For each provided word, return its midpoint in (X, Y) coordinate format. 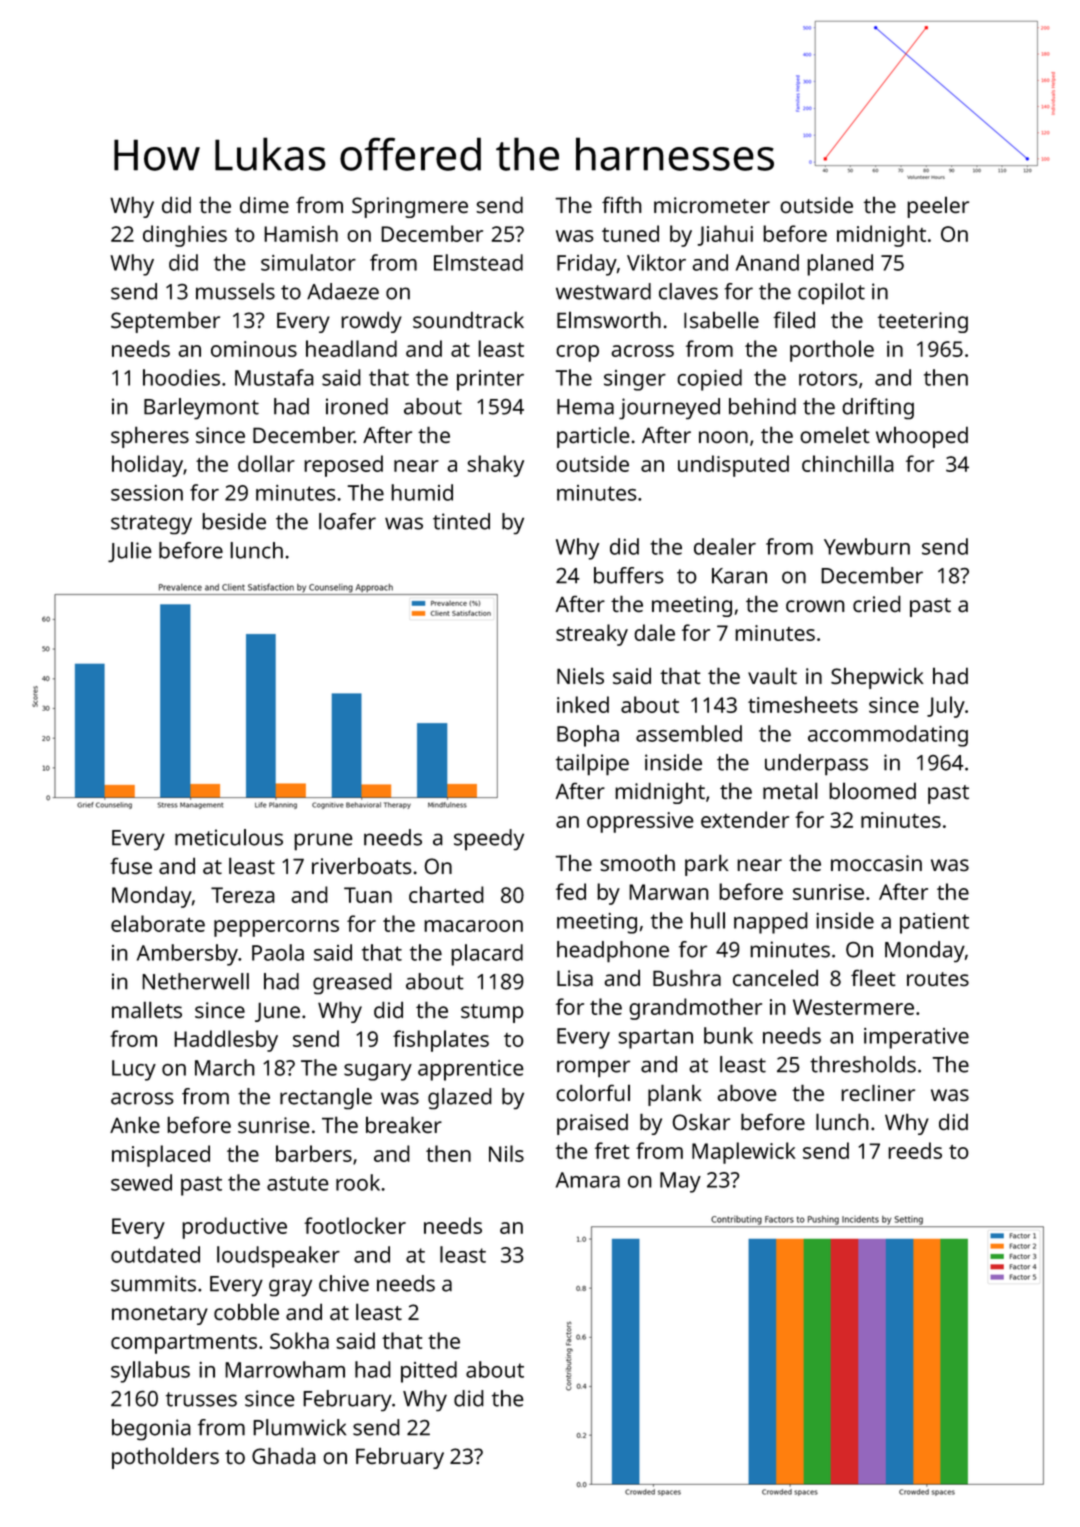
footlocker (355, 1225)
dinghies (185, 236)
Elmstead (478, 262)
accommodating (888, 736)
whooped (922, 437)
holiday (147, 466)
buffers (628, 575)
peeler (938, 207)
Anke (135, 1124)
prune (323, 842)
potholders (165, 1458)
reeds (915, 1150)
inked (583, 704)
